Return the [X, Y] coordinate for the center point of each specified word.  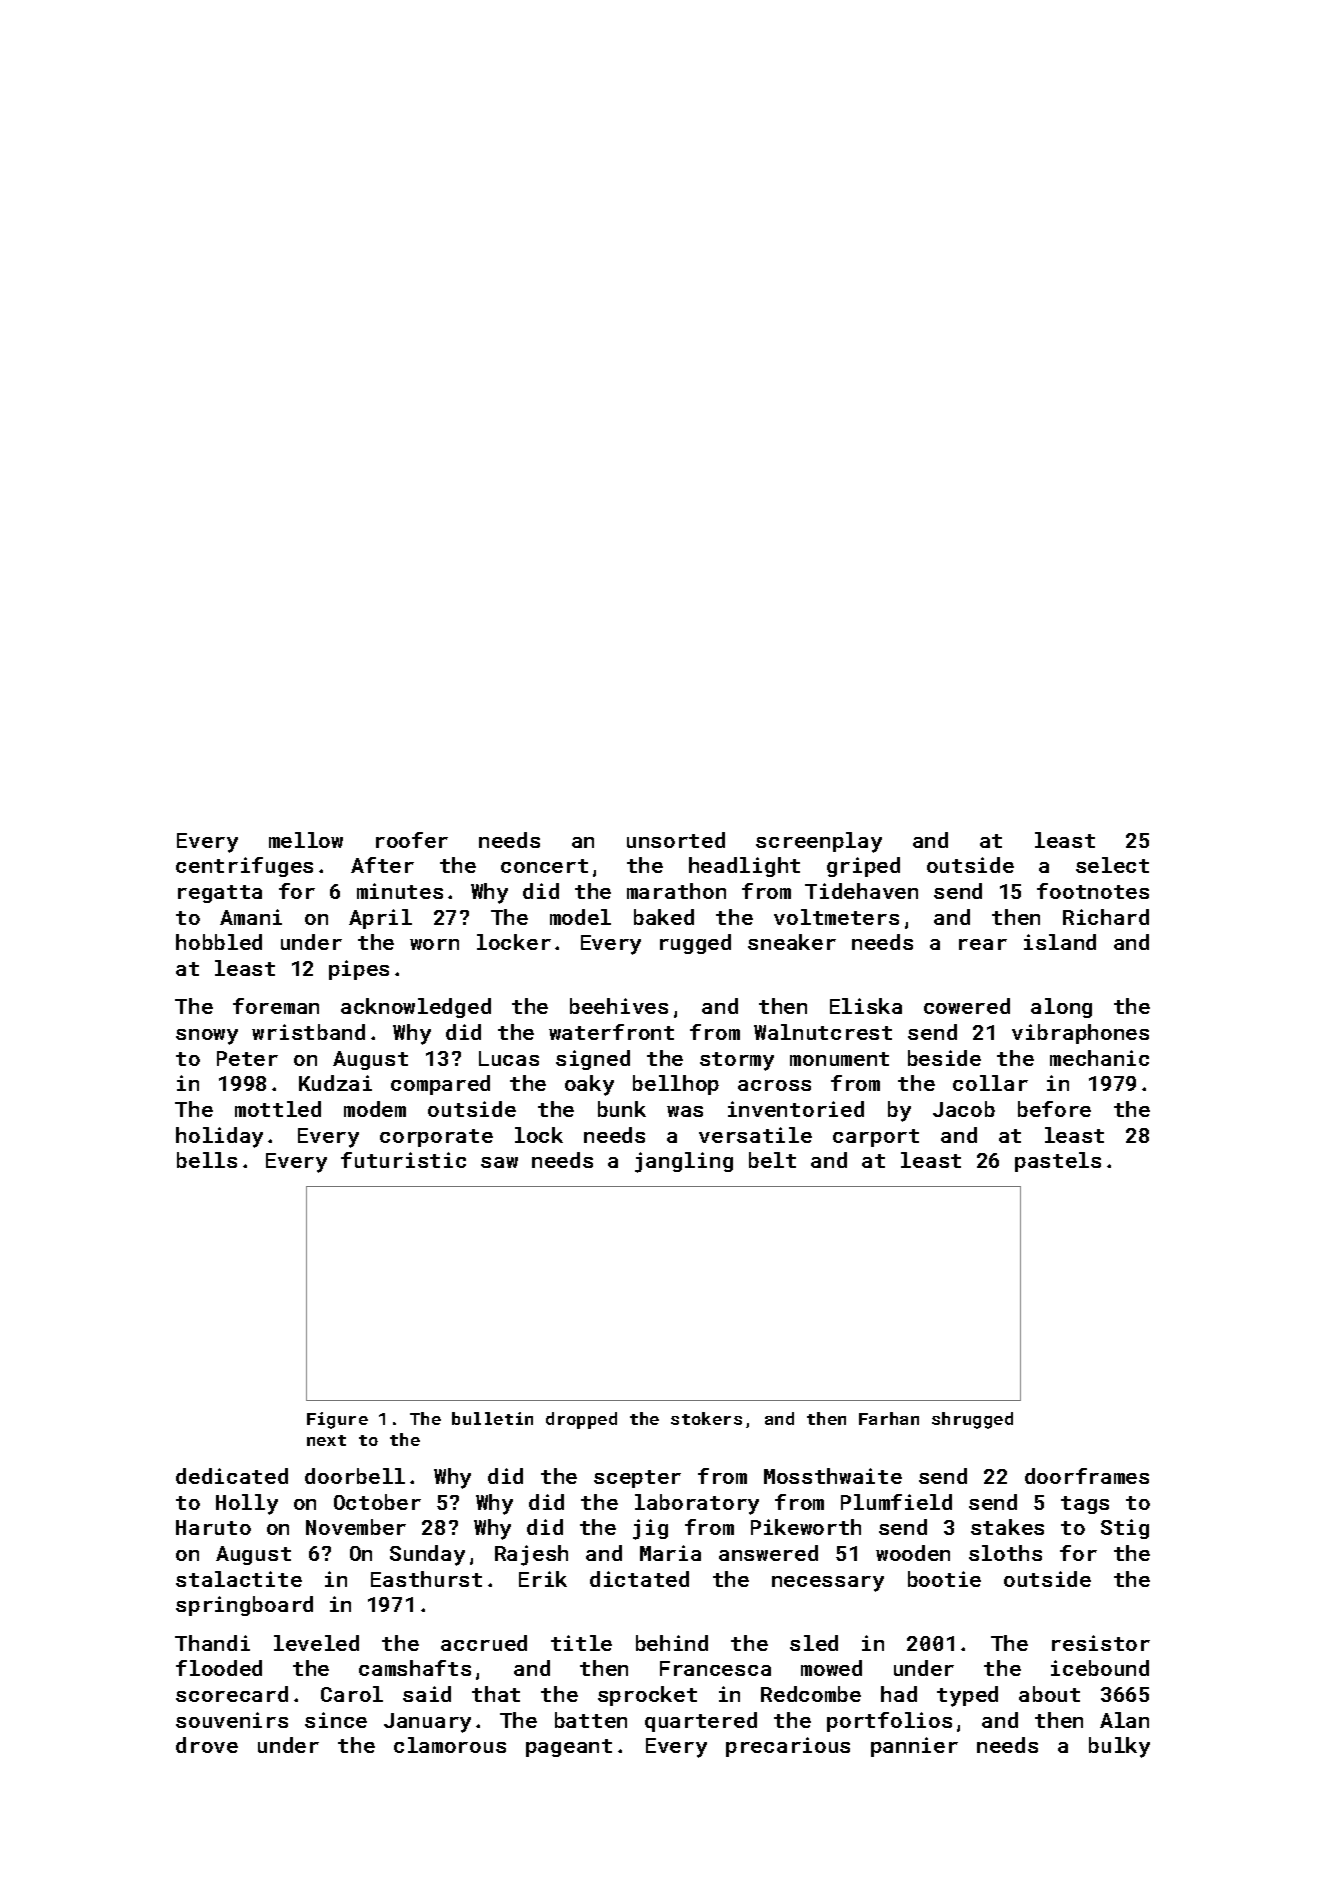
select [1112, 865]
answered [768, 1553]
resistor [1101, 1643]
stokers [706, 1418]
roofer [412, 840]
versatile [755, 1135]
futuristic [403, 1160]
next [326, 1440]
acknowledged [416, 1008]
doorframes [1087, 1476]
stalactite [239, 1579]
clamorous [450, 1745]
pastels [1058, 1162]
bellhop [676, 1085]
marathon [676, 891]
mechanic [1099, 1058]
